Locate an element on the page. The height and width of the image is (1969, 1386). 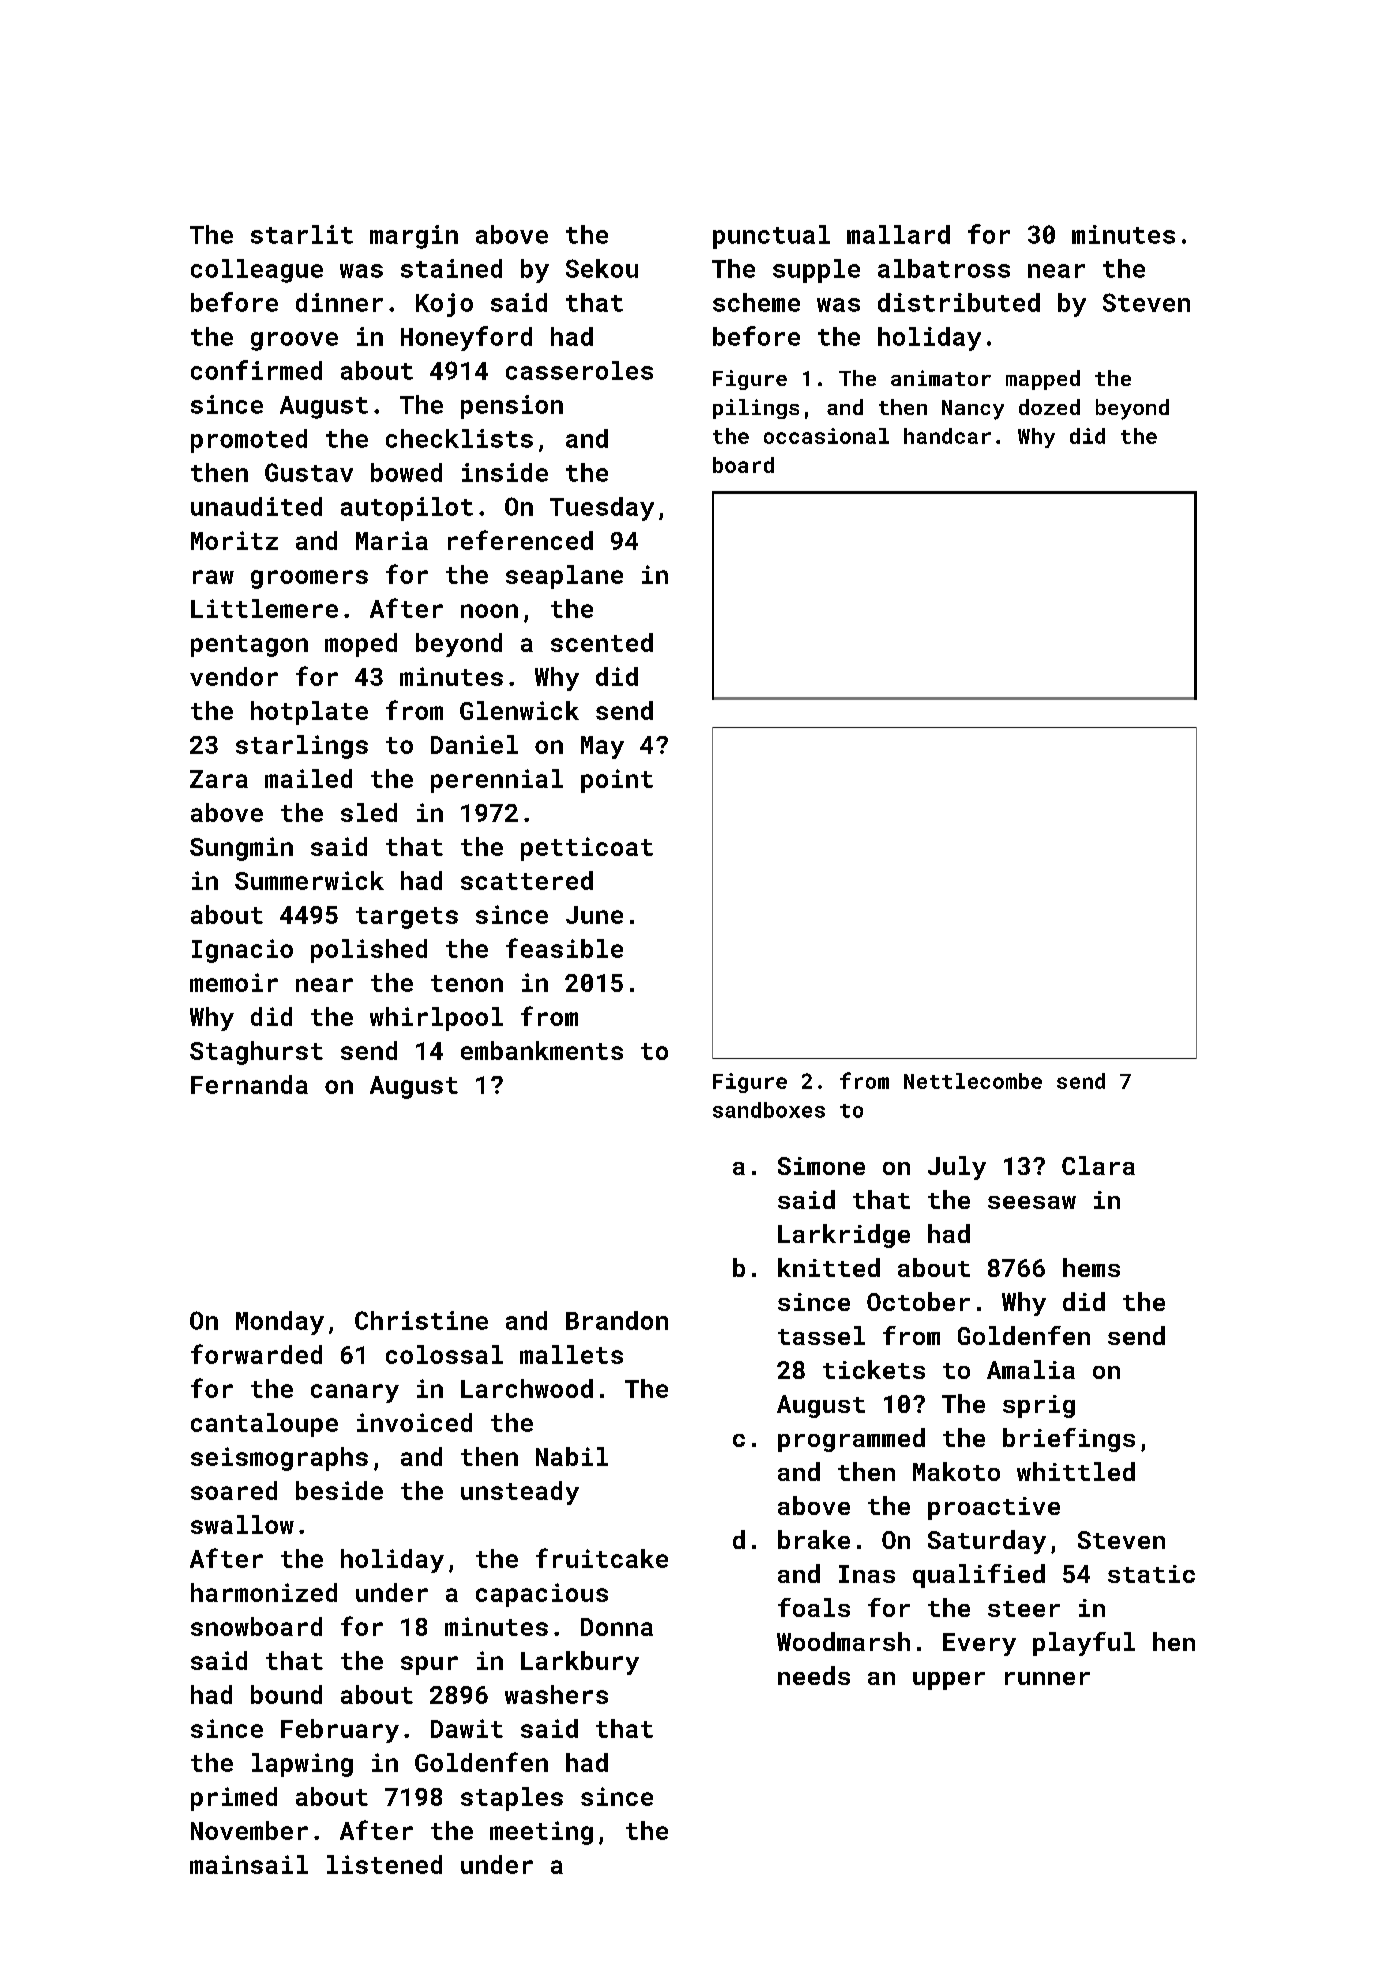
meeting is located at coordinates (541, 1833).
